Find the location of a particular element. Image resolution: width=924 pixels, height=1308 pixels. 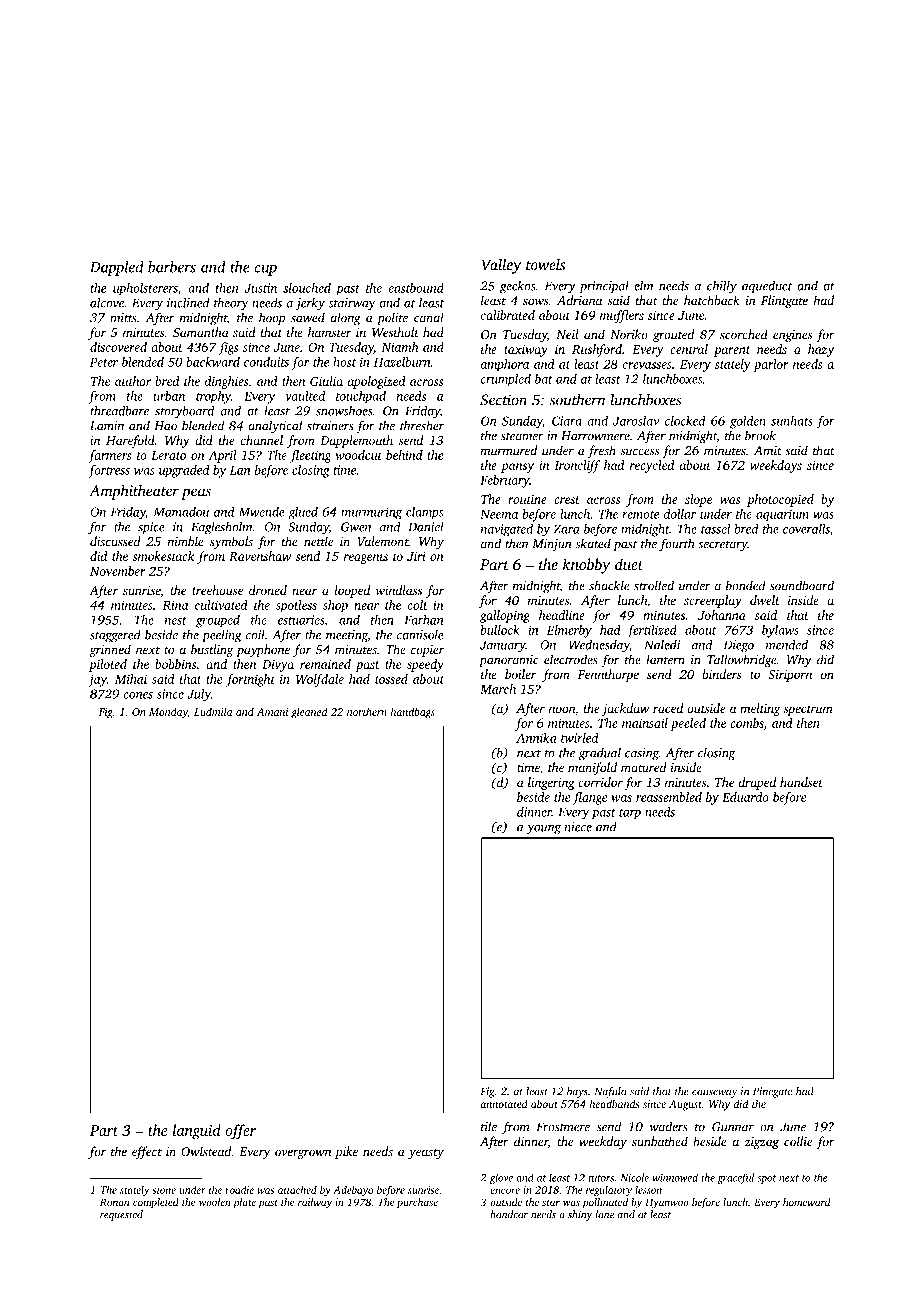

annotated is located at coordinates (504, 1104).
